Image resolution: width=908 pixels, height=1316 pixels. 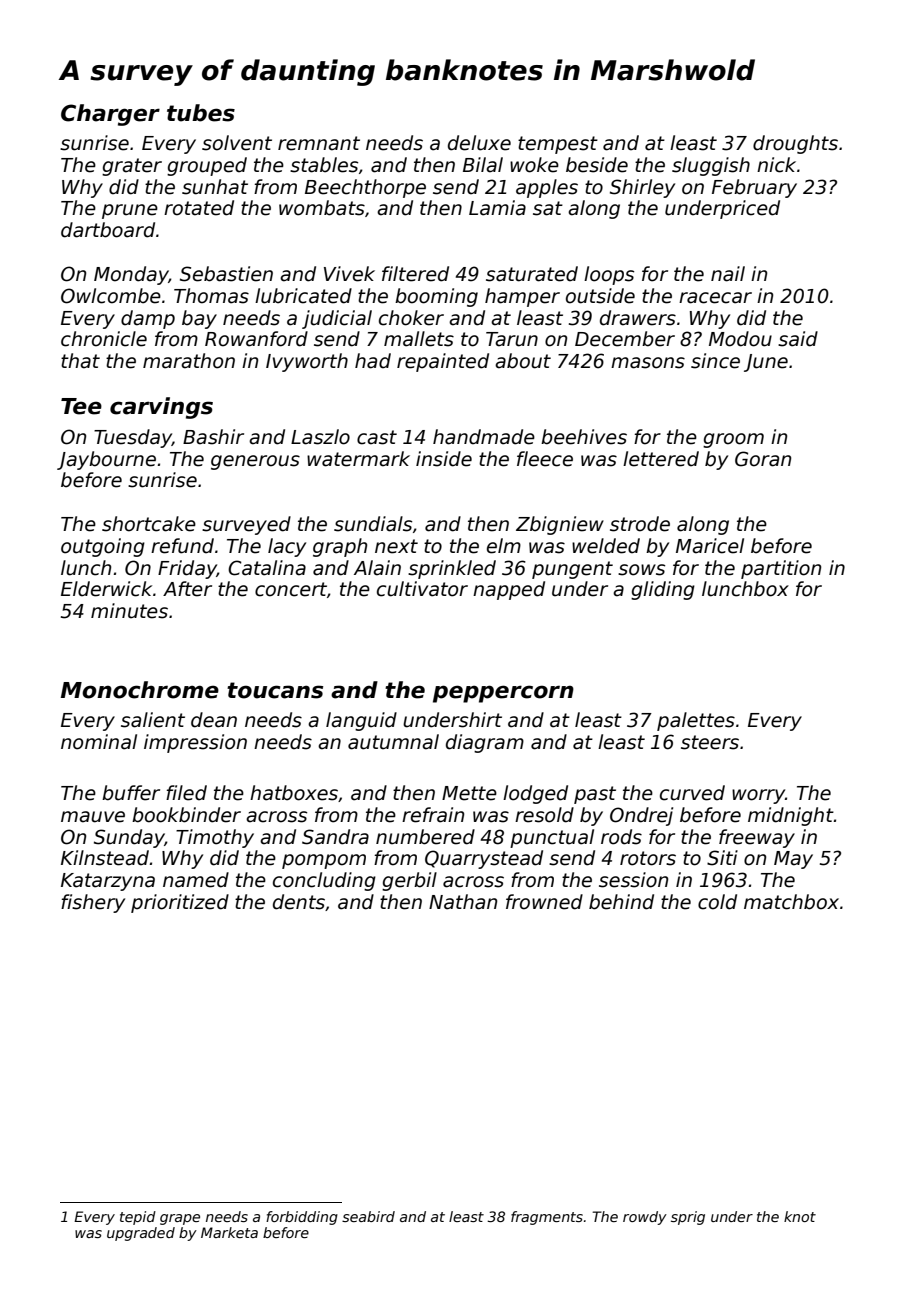 What do you see at coordinates (182, 546) in the image?
I see `refund` at bounding box center [182, 546].
